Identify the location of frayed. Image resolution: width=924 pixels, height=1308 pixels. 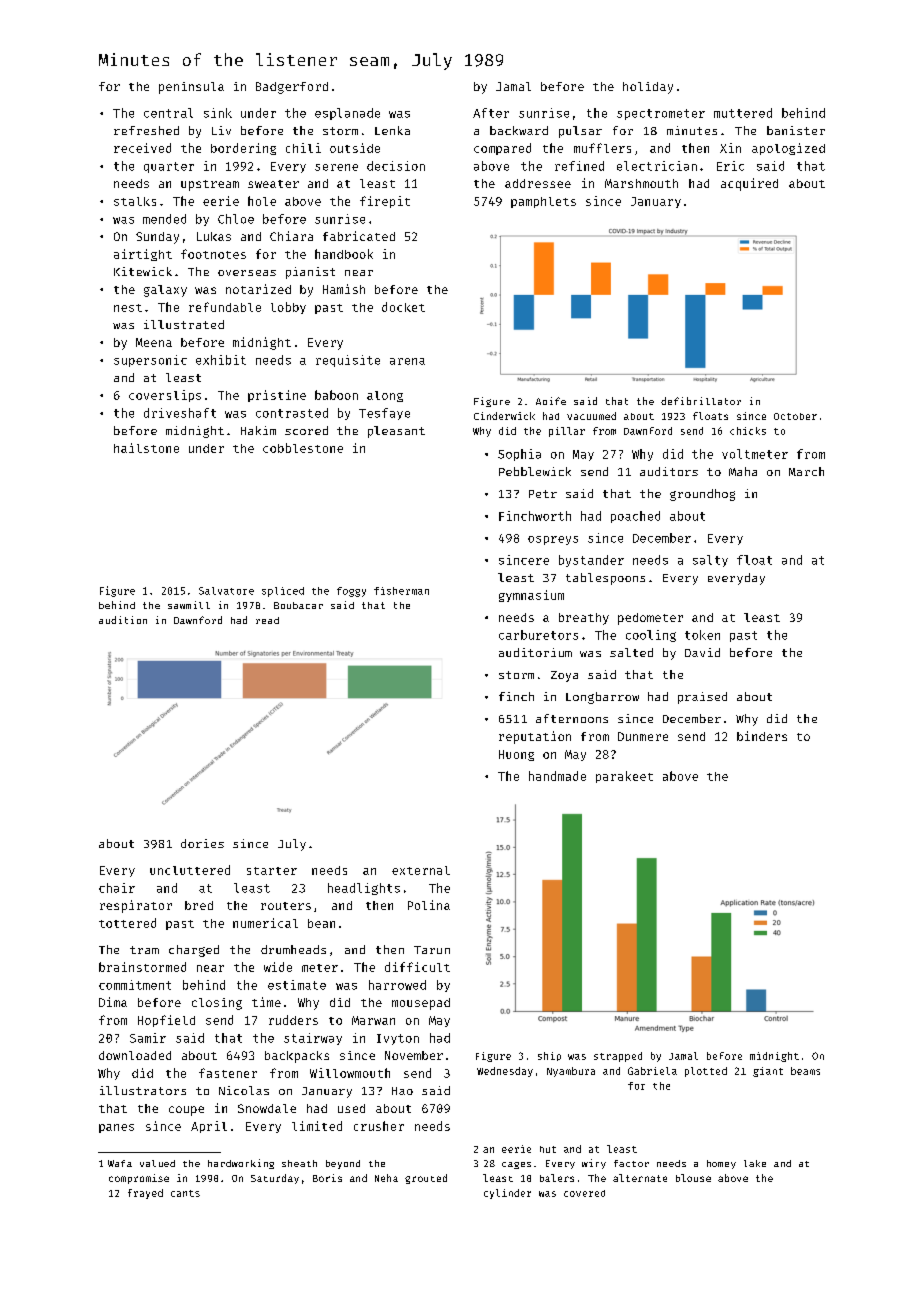
(145, 1194).
